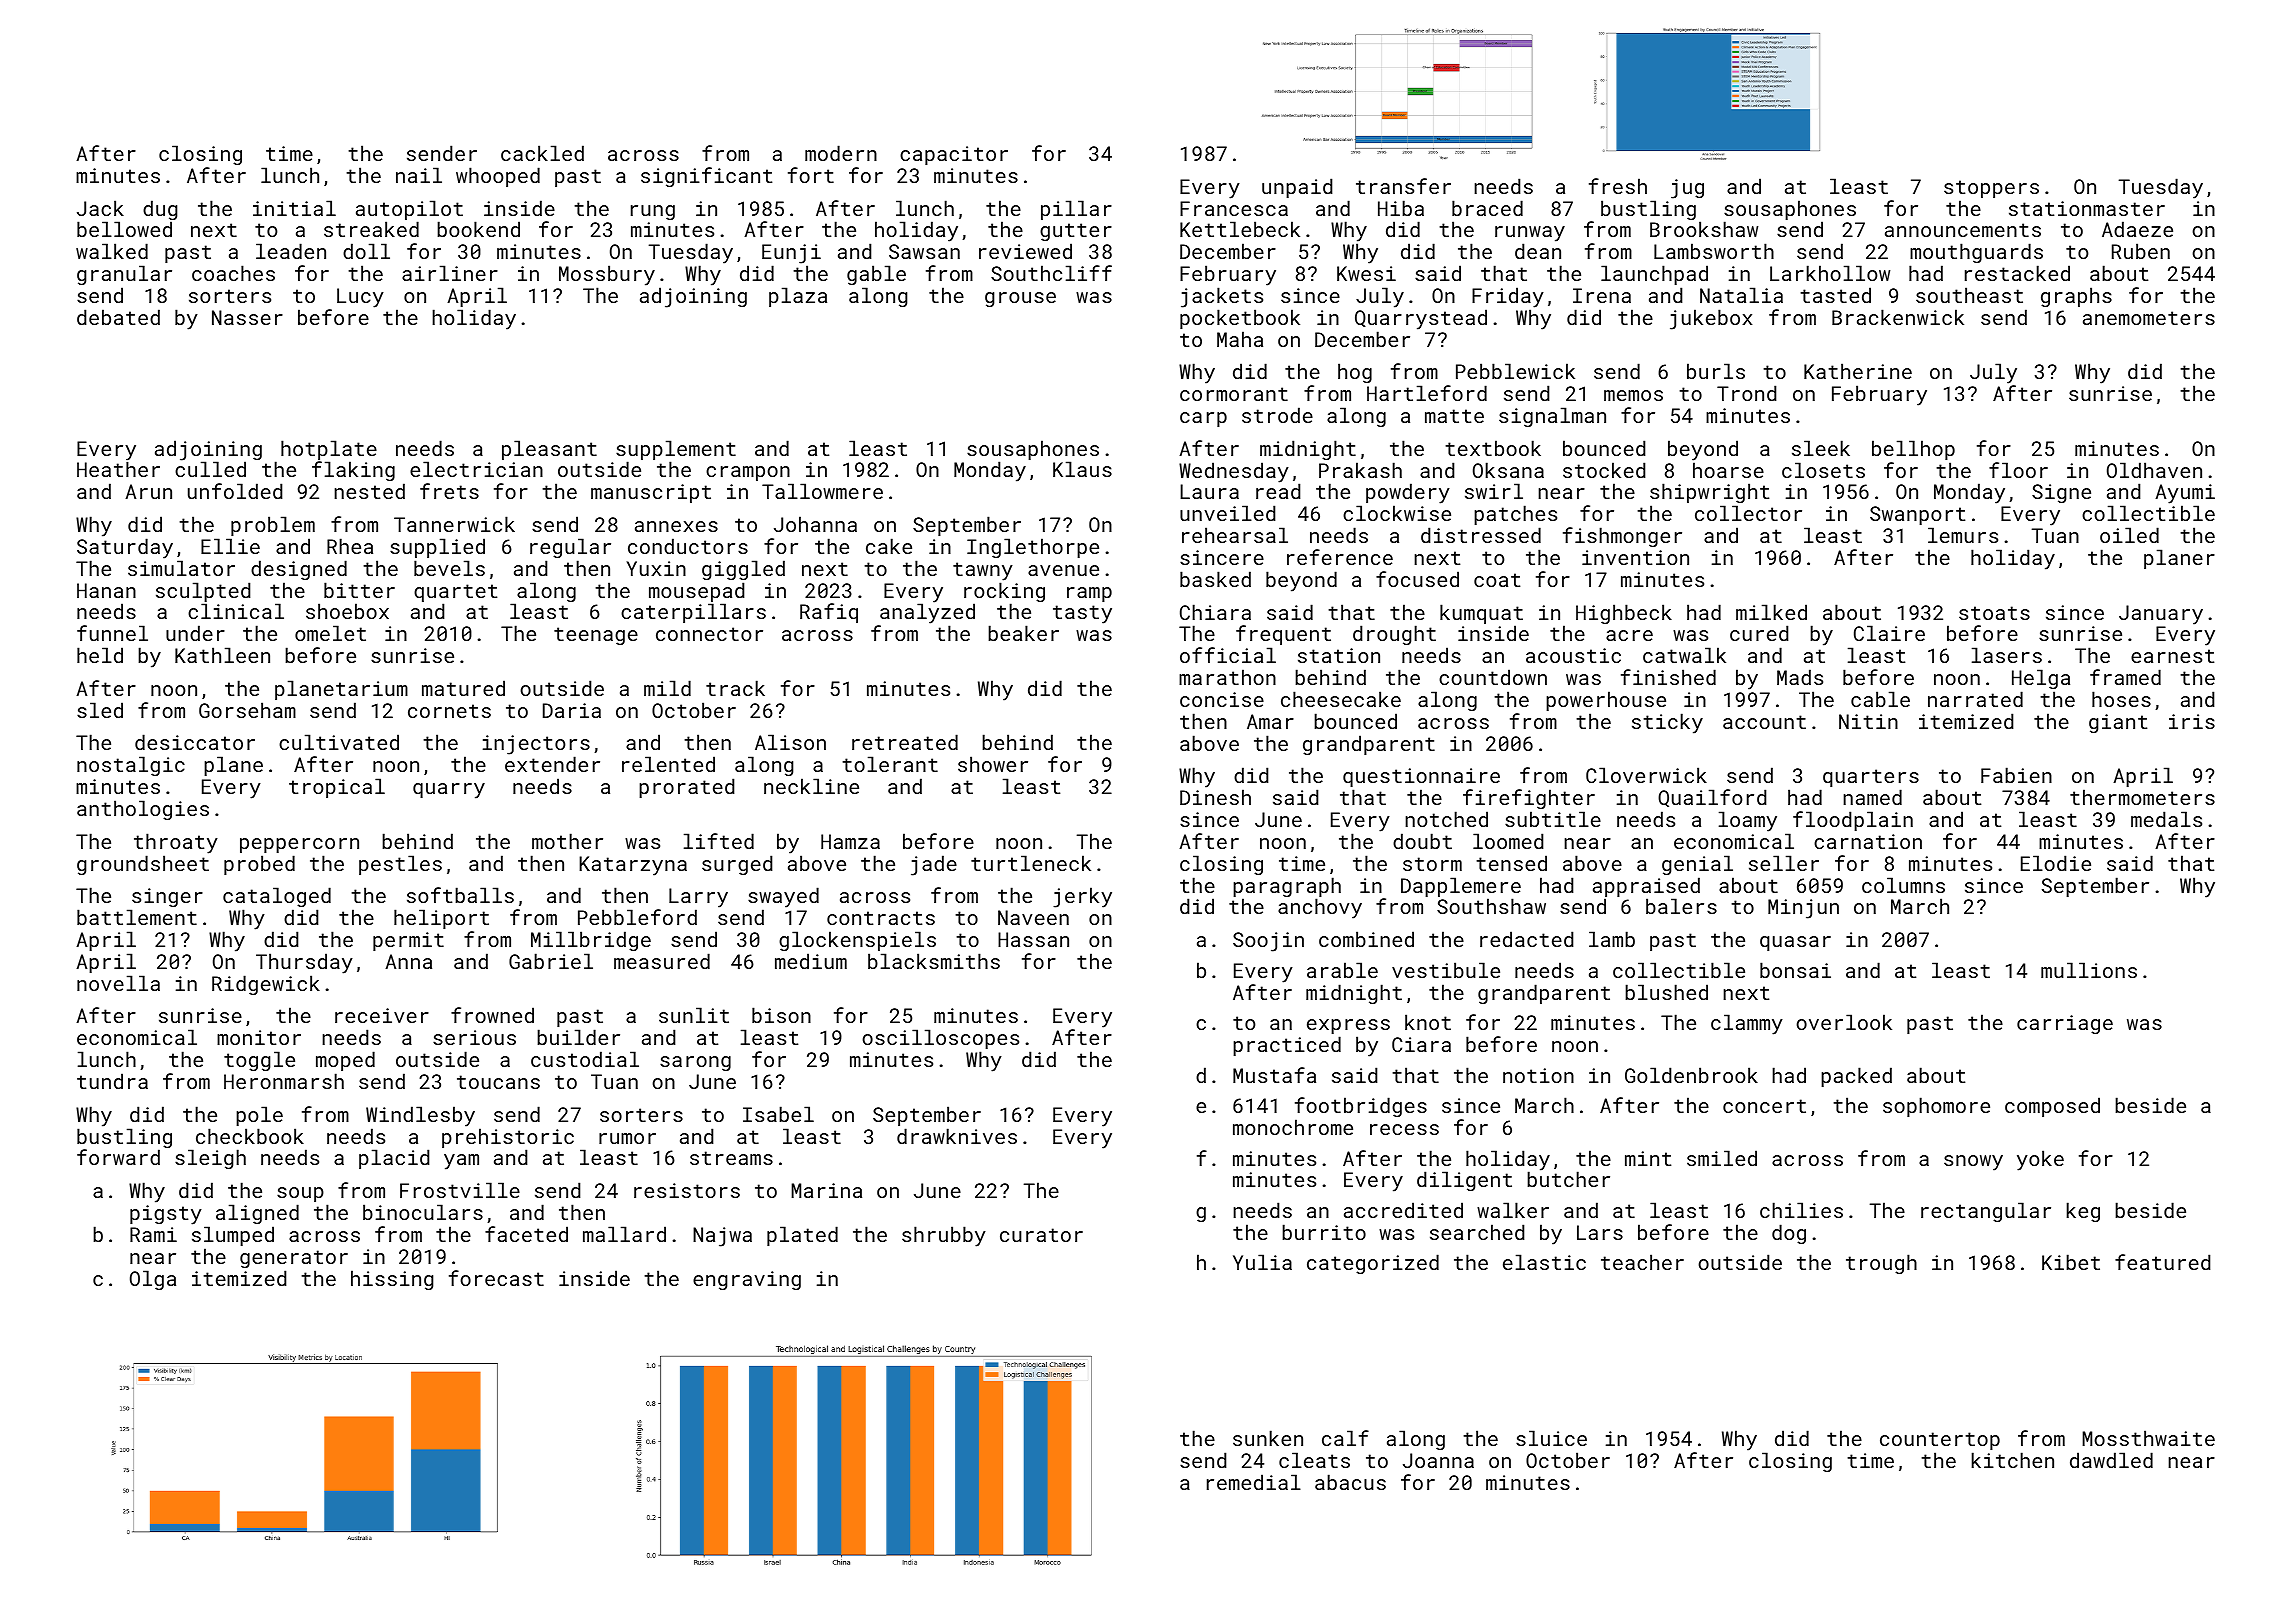  I want to click on Sawsan, so click(924, 251).
